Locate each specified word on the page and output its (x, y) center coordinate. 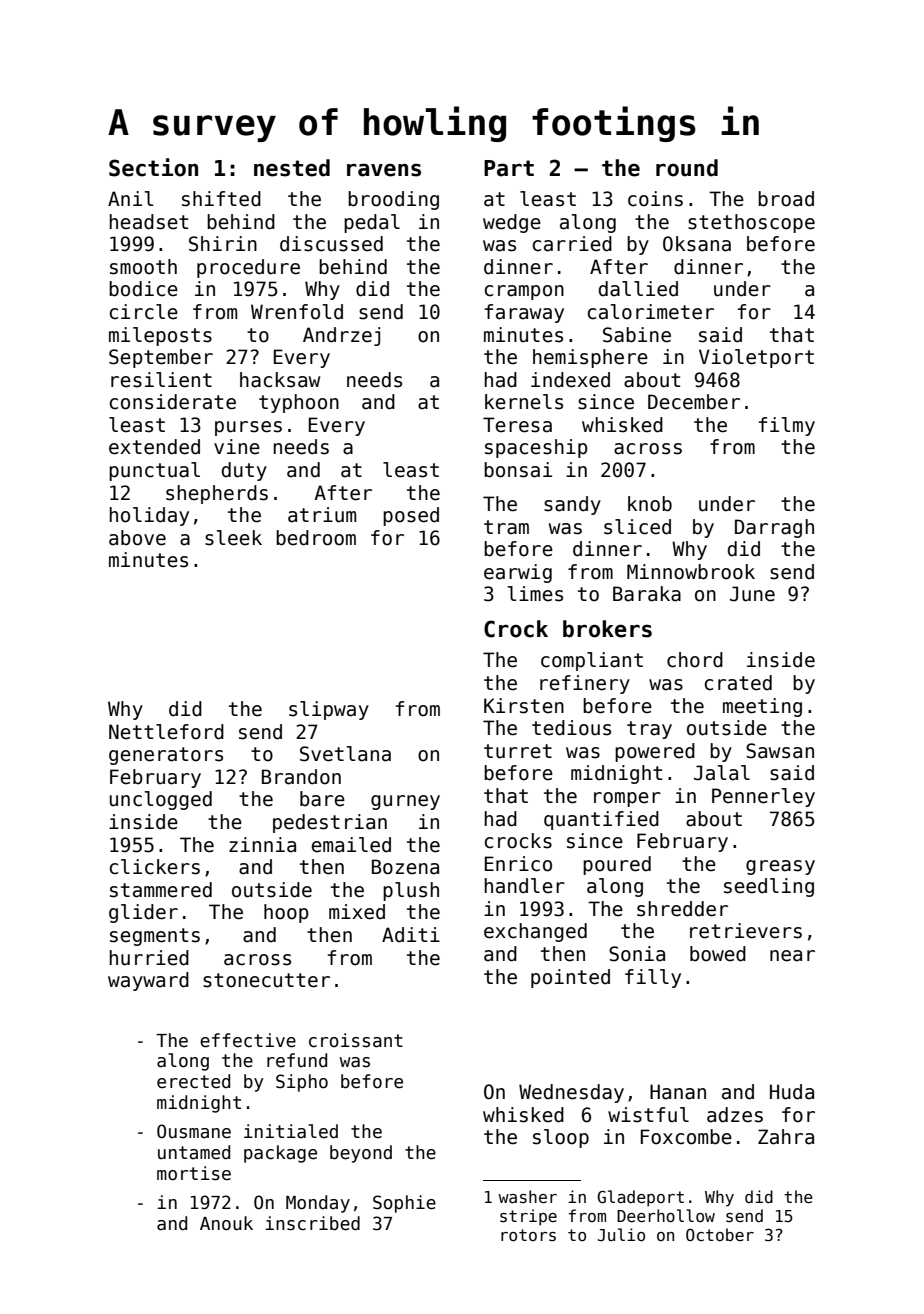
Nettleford (166, 732)
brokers (607, 629)
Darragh (774, 528)
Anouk (226, 1223)
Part (509, 168)
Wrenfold (297, 312)
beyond (361, 1154)
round (687, 168)
